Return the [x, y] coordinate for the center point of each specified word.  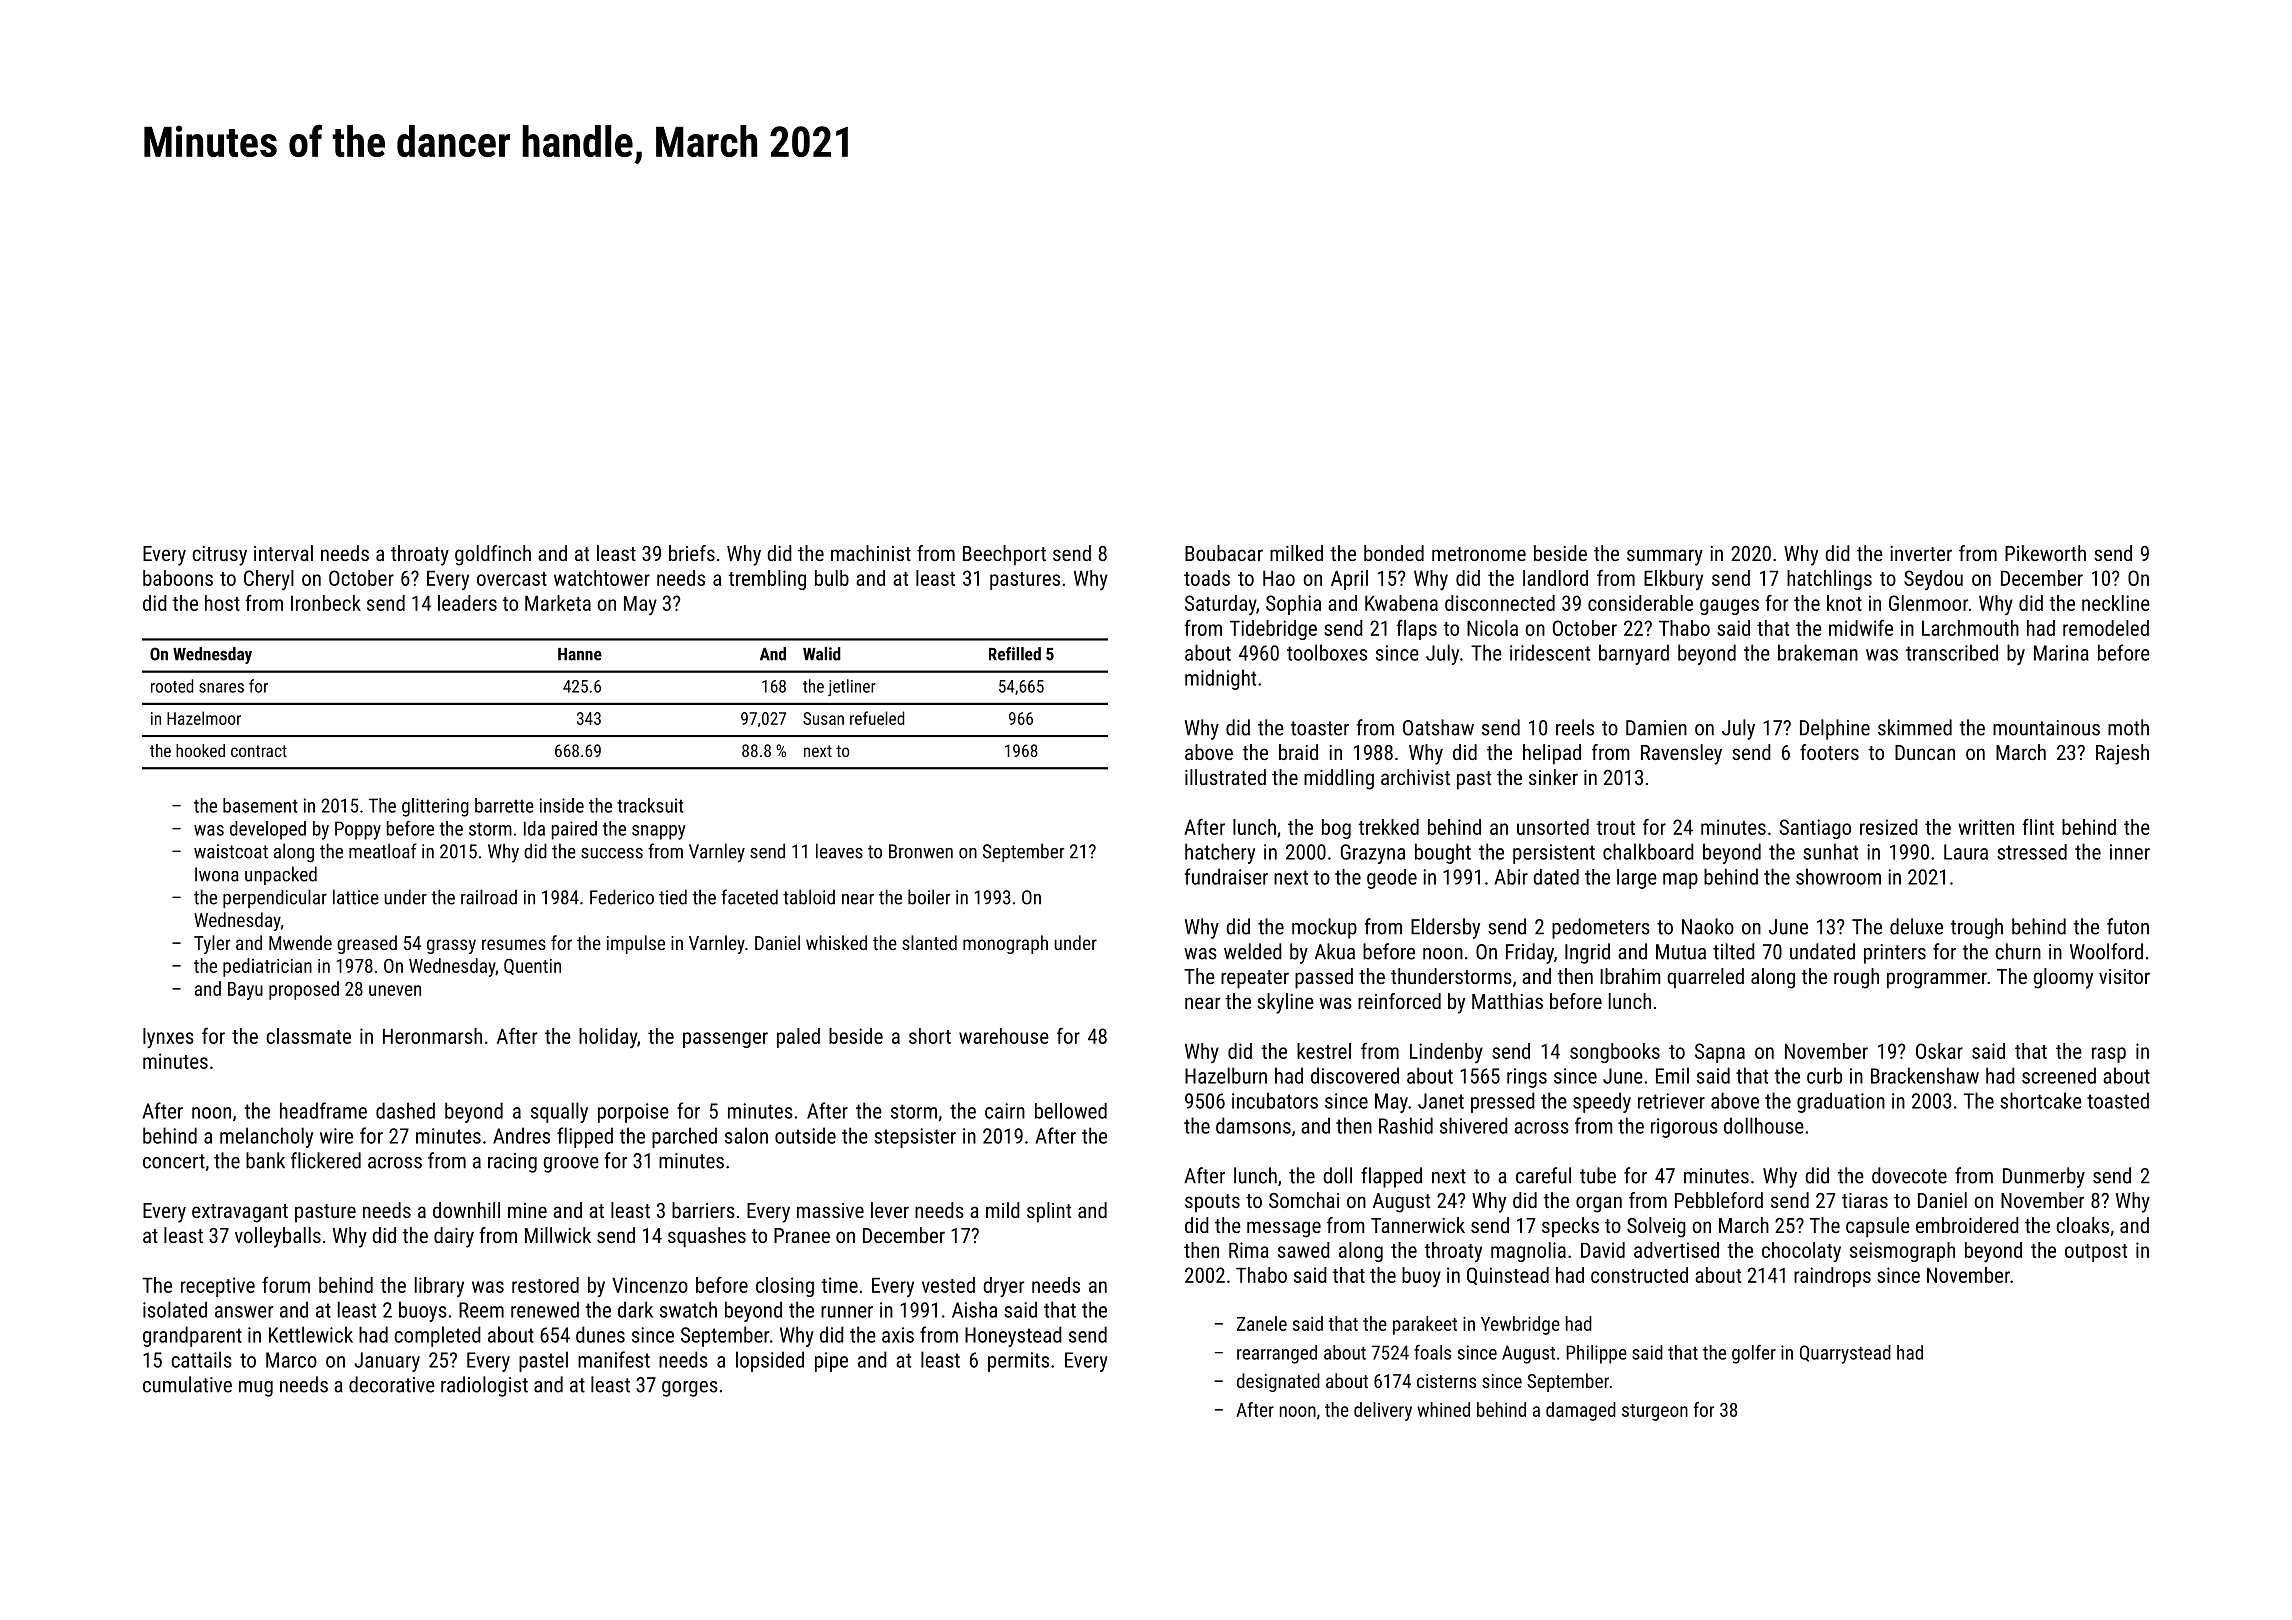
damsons [1253, 1125]
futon [2128, 926]
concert [174, 1161]
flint [2038, 826]
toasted [2118, 1100]
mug [256, 1389]
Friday [1530, 953]
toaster [1320, 728]
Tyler [212, 944]
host [222, 603]
